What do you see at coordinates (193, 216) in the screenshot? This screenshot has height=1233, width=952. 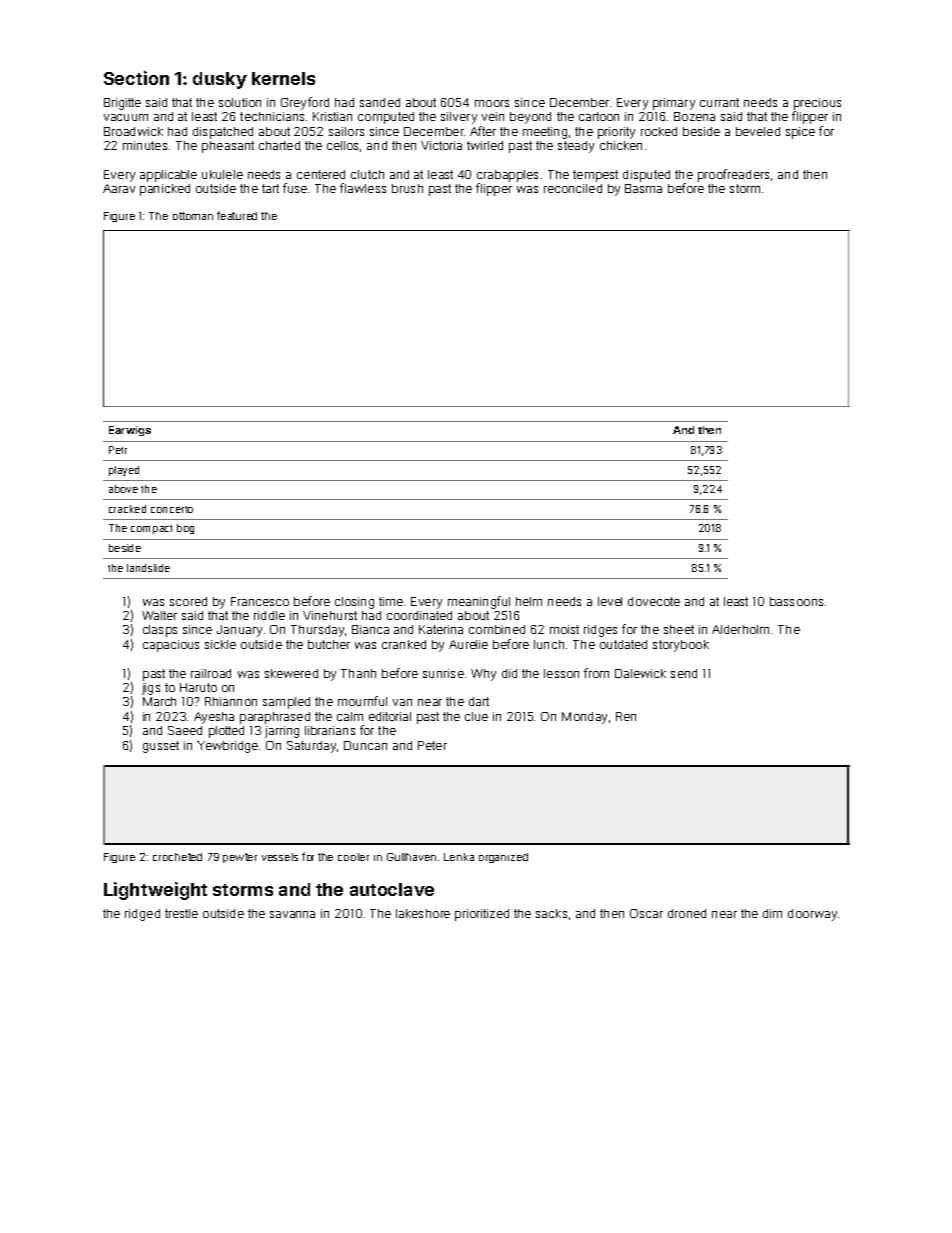 I see `ottoman` at bounding box center [193, 216].
